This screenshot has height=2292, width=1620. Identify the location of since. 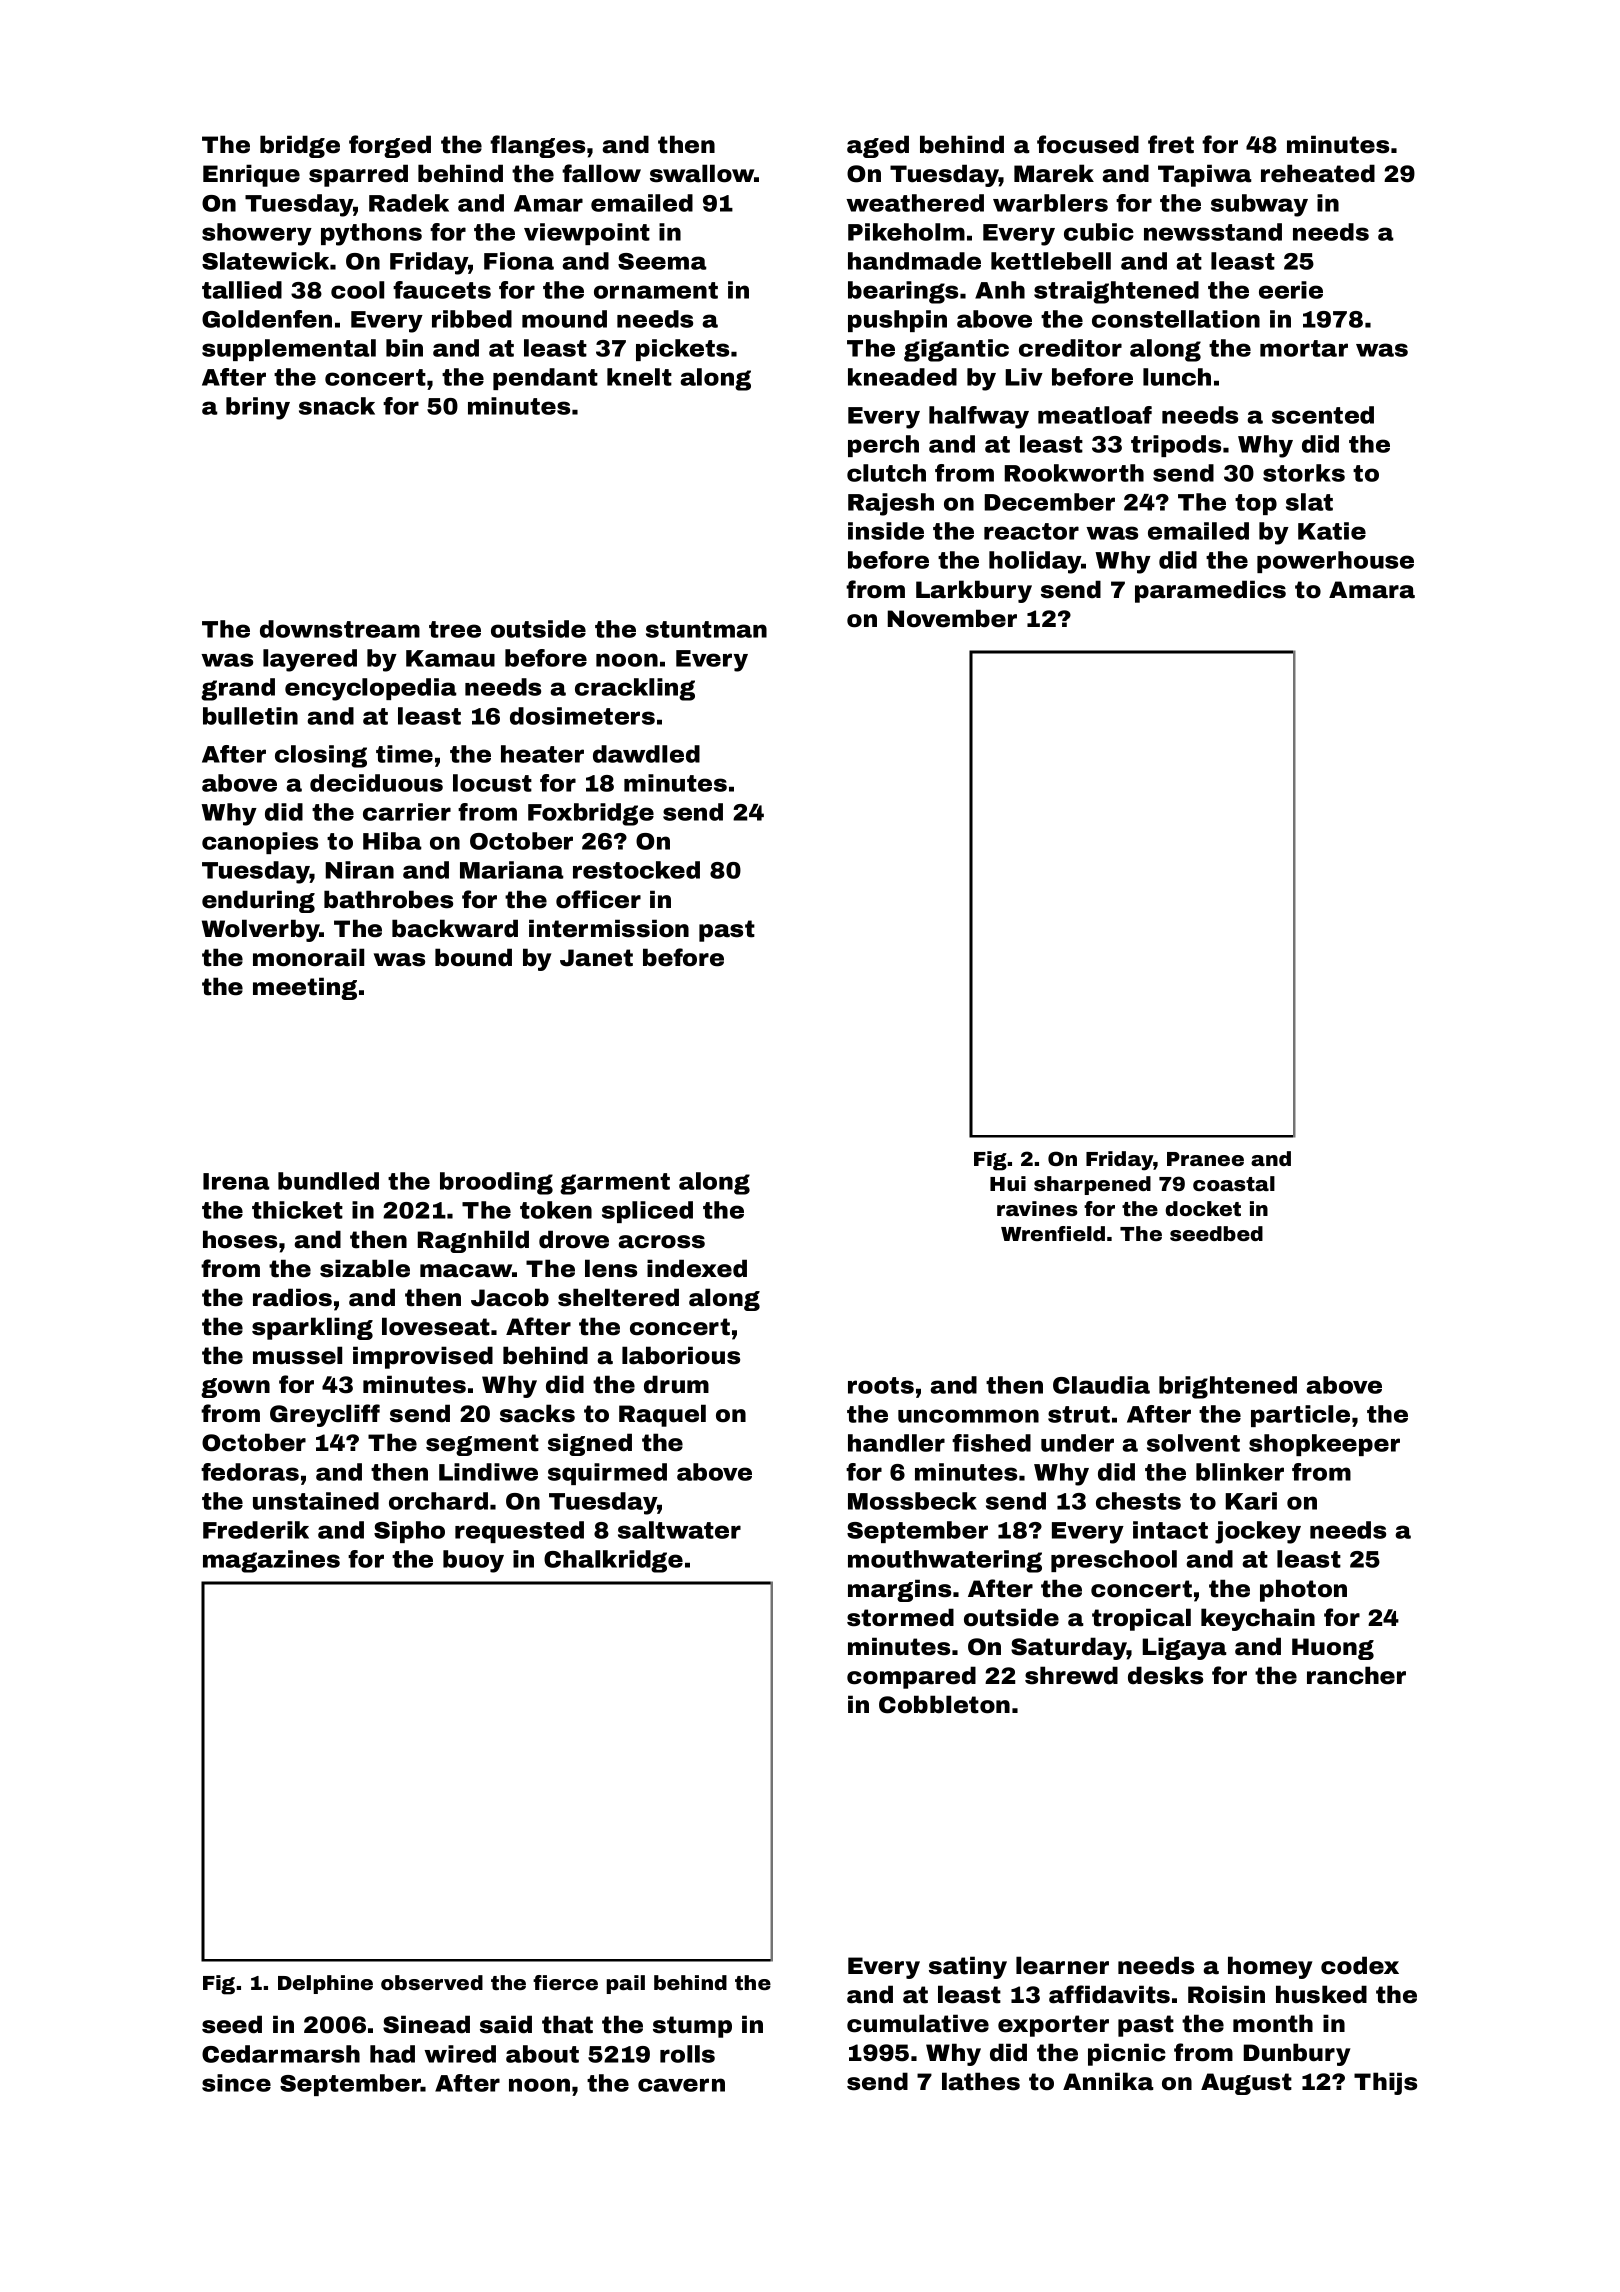
(236, 2083).
